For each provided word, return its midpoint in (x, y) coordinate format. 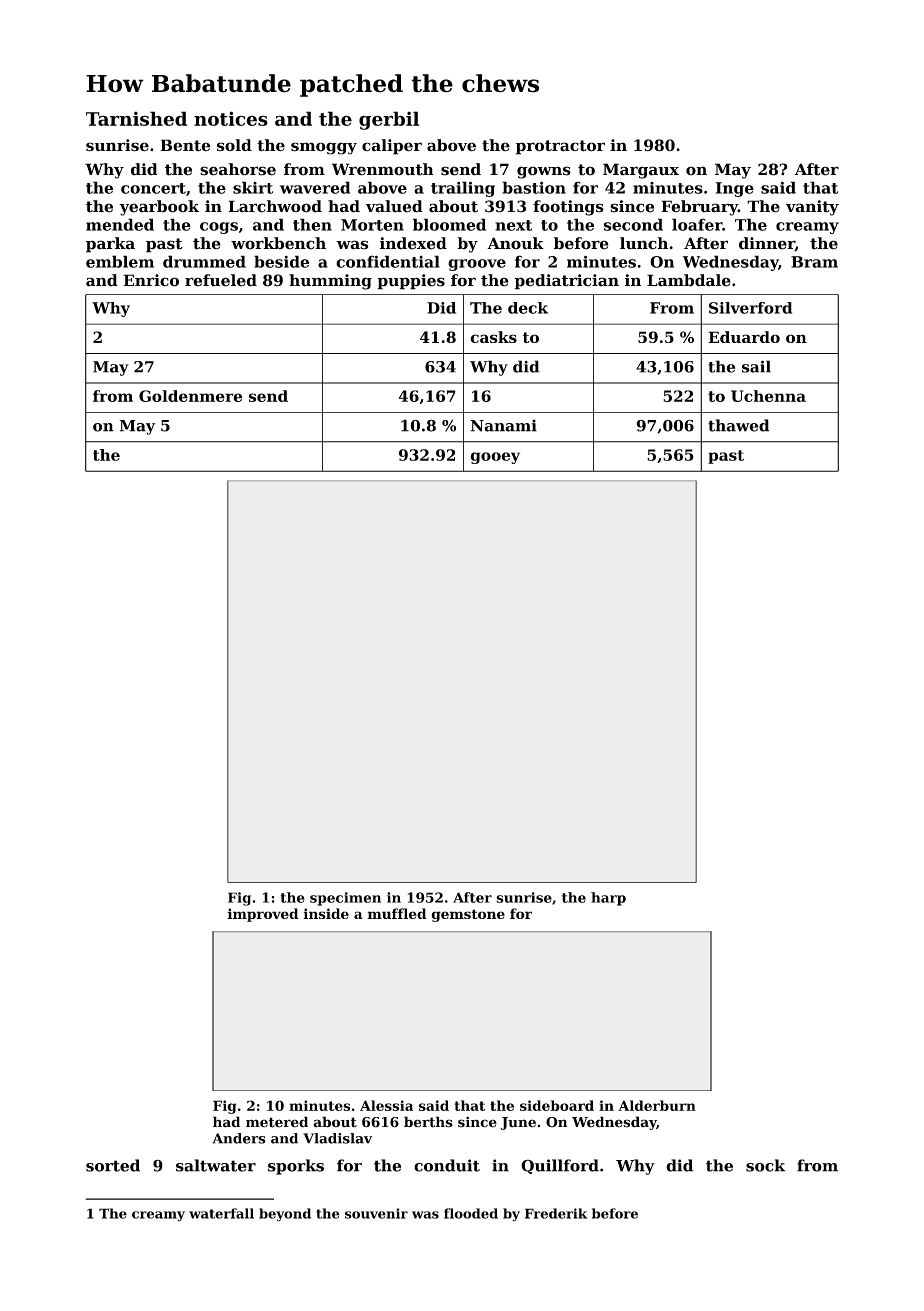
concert (153, 188)
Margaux (641, 171)
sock (765, 1165)
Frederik (556, 1213)
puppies (411, 282)
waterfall (221, 1213)
